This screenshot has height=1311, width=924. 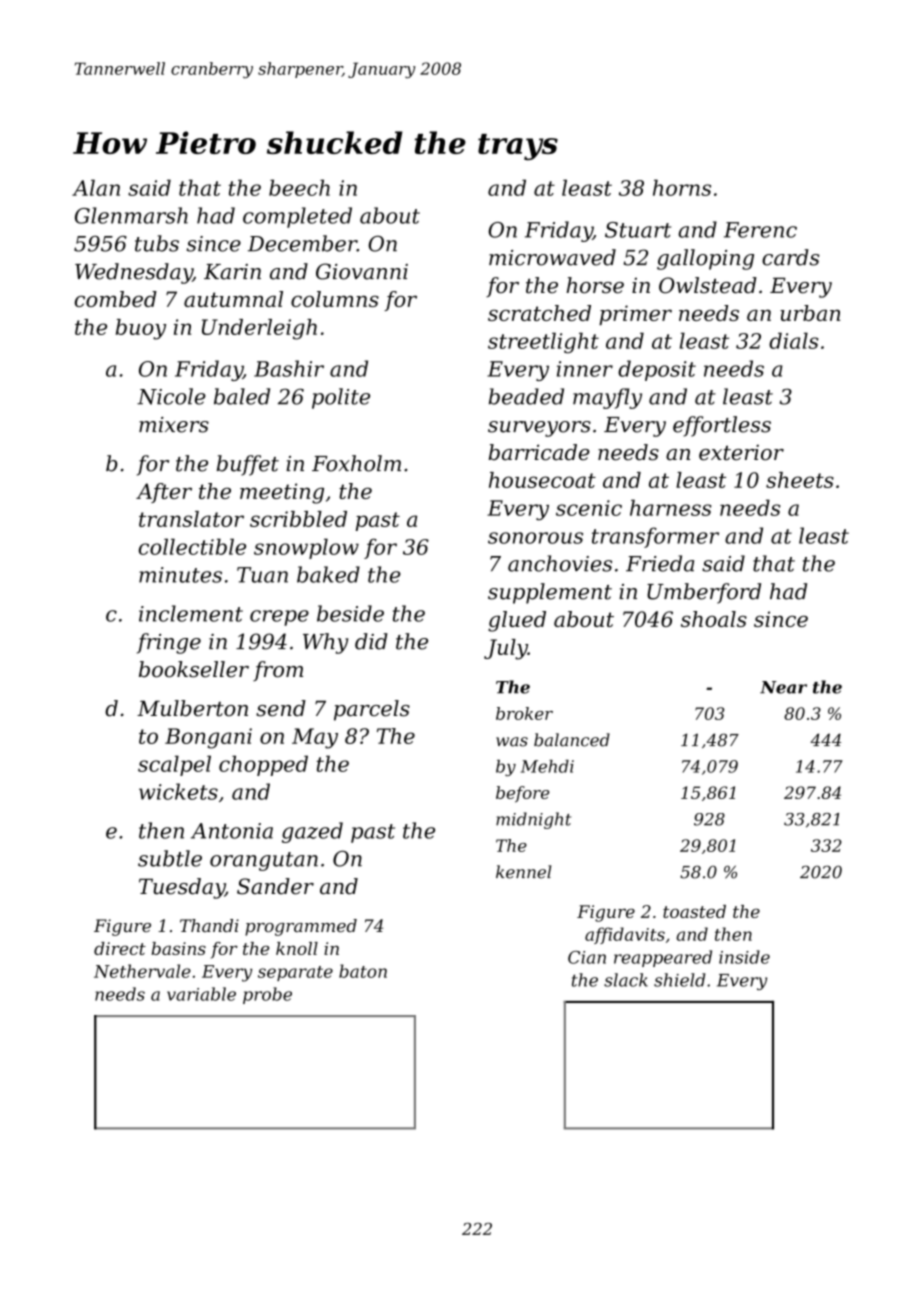 What do you see at coordinates (760, 230) in the screenshot?
I see `Ferenc` at bounding box center [760, 230].
